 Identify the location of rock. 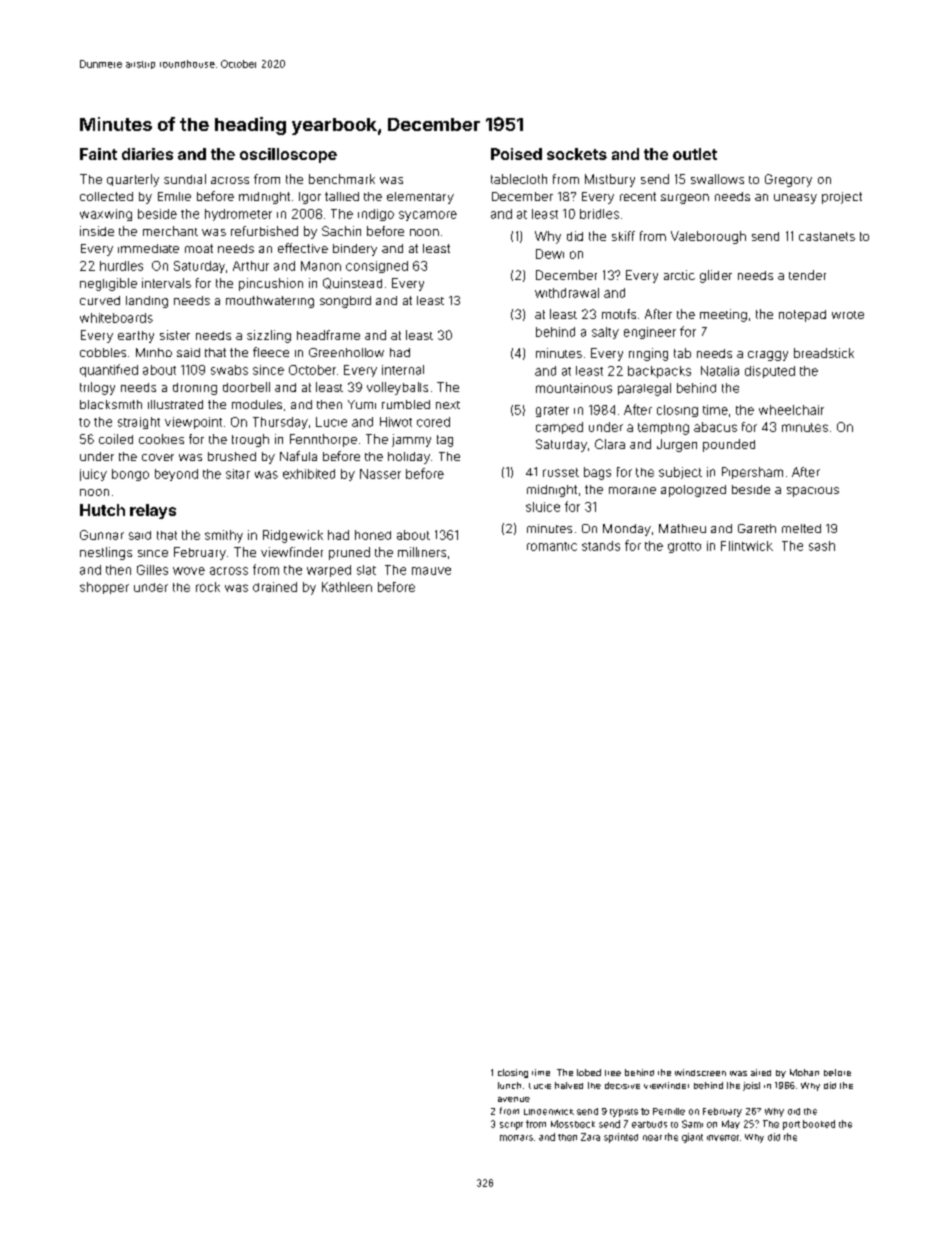
(208, 587).
